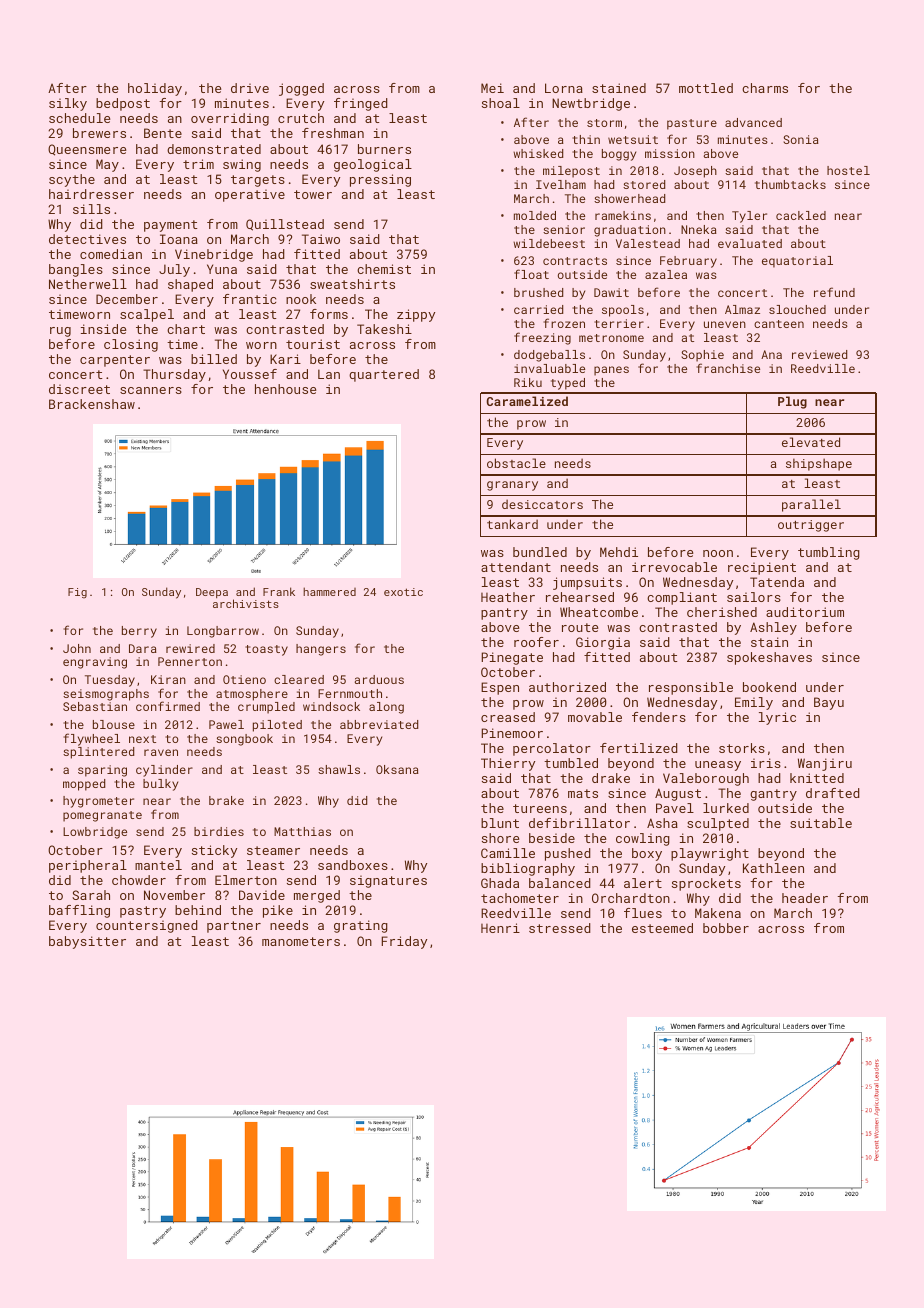  What do you see at coordinates (95, 706) in the document?
I see `Sebastian` at bounding box center [95, 706].
